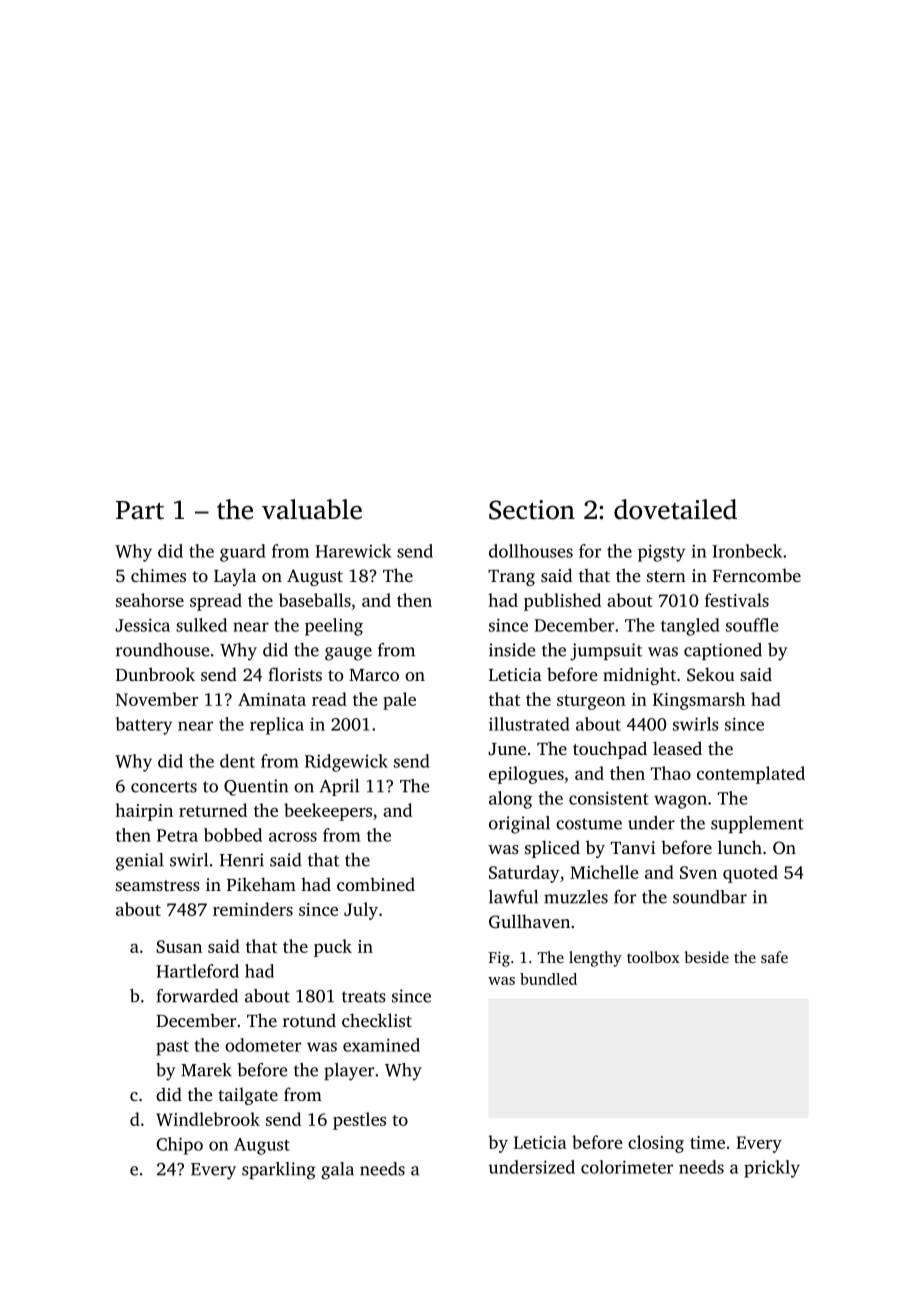  I want to click on concerts, so click(164, 787).
